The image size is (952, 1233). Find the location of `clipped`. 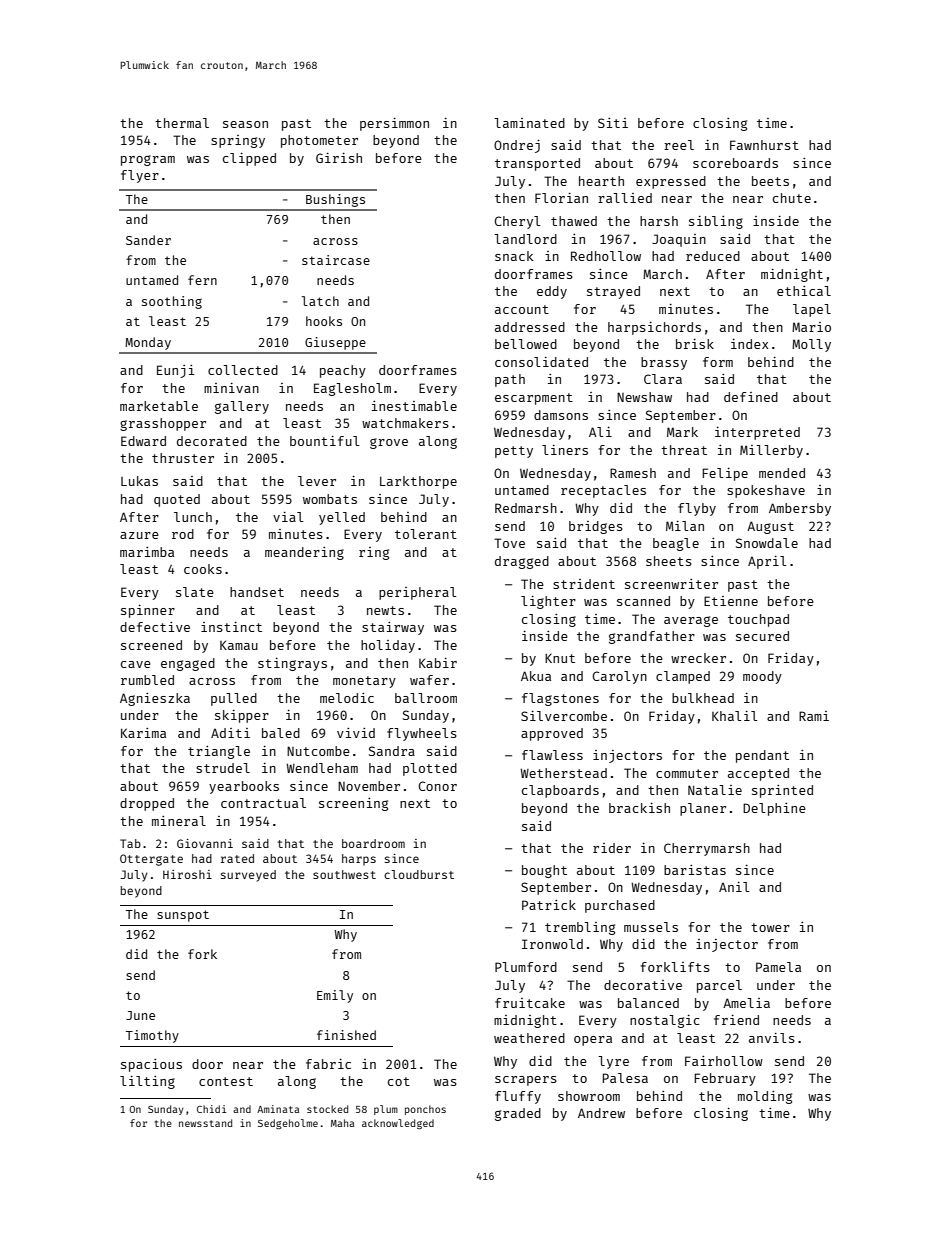

clipped is located at coordinates (249, 159).
